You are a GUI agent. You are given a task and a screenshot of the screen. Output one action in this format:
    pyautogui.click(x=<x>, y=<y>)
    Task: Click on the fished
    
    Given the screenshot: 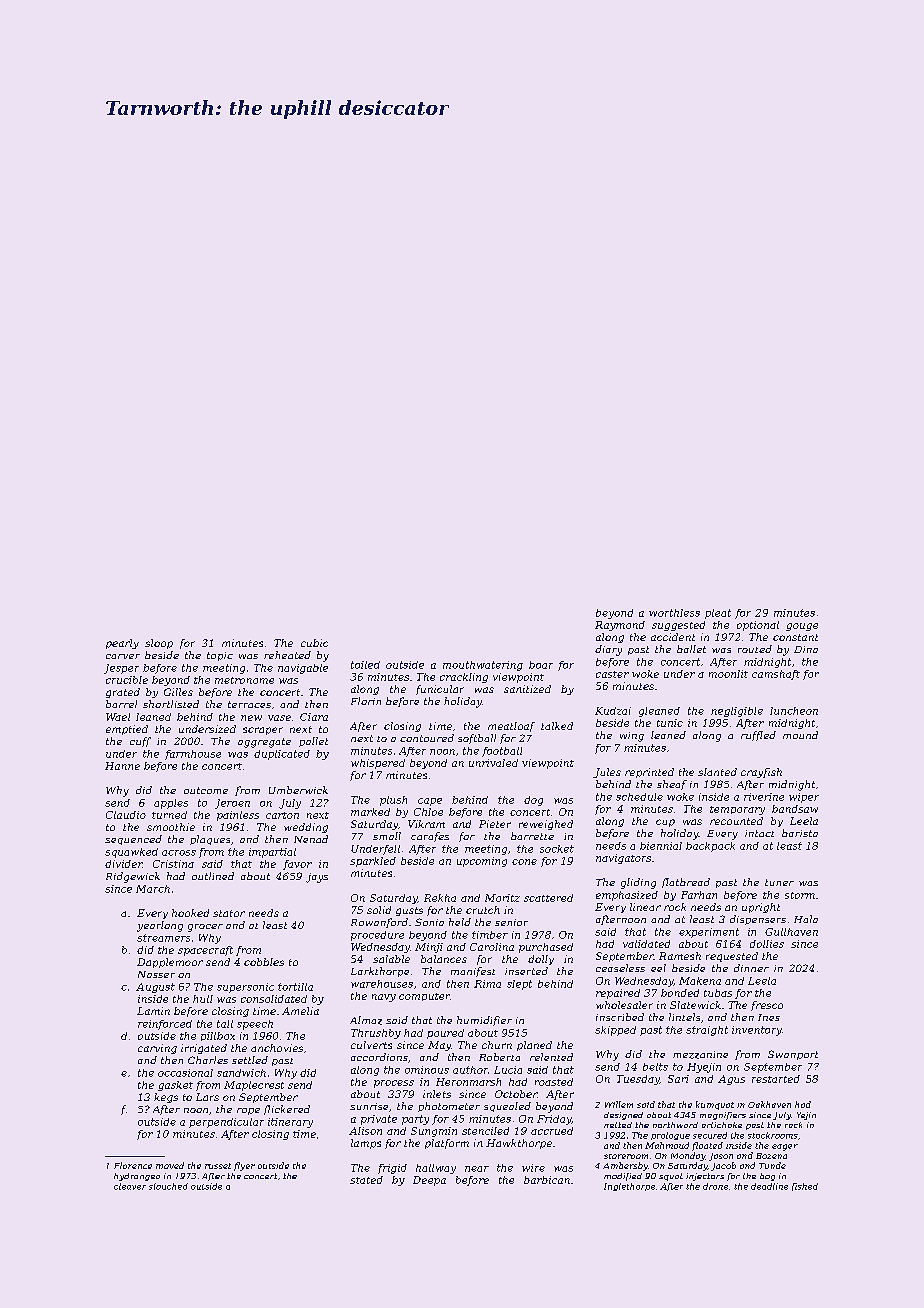 What is the action you would take?
    pyautogui.click(x=805, y=1187)
